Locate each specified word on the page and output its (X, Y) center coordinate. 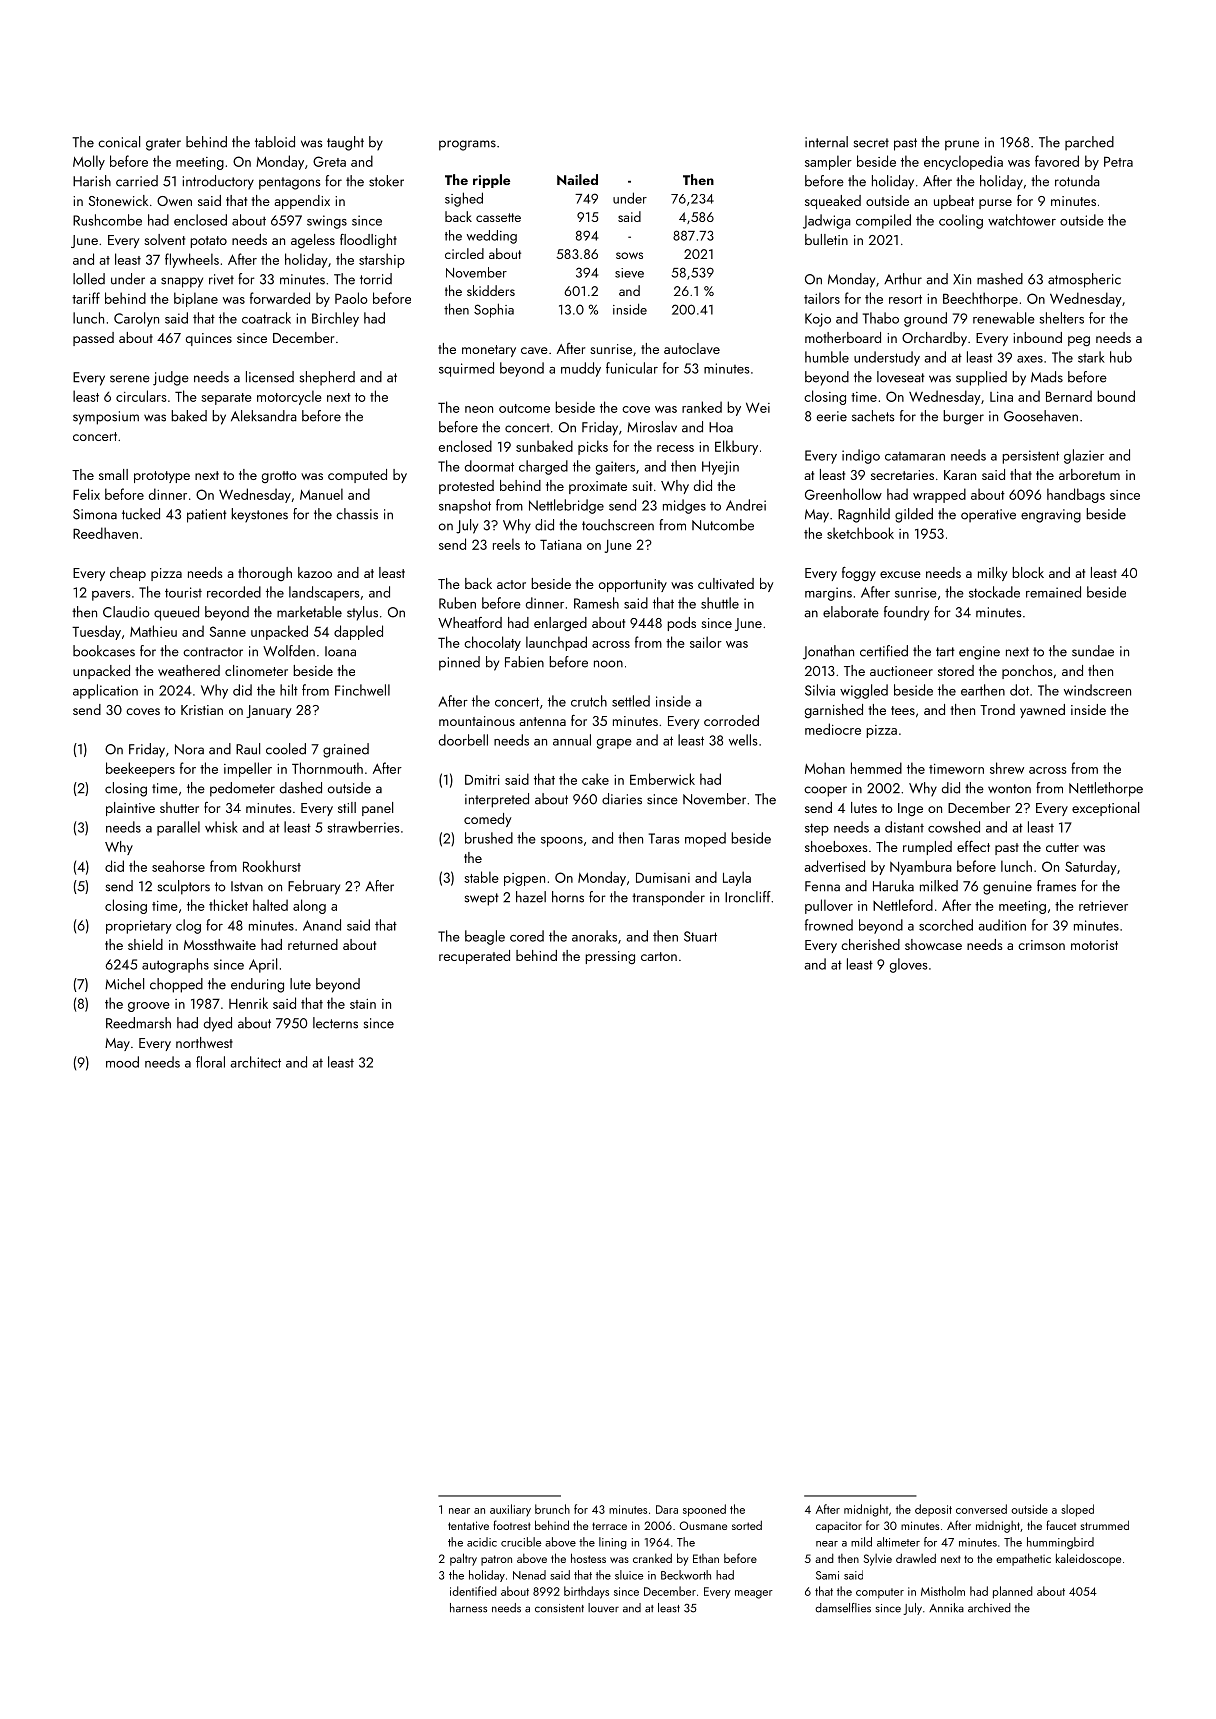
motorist (1094, 945)
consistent (559, 1608)
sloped (1077, 1510)
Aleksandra (264, 416)
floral (210, 1062)
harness (468, 1608)
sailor (706, 642)
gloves (909, 965)
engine (979, 653)
